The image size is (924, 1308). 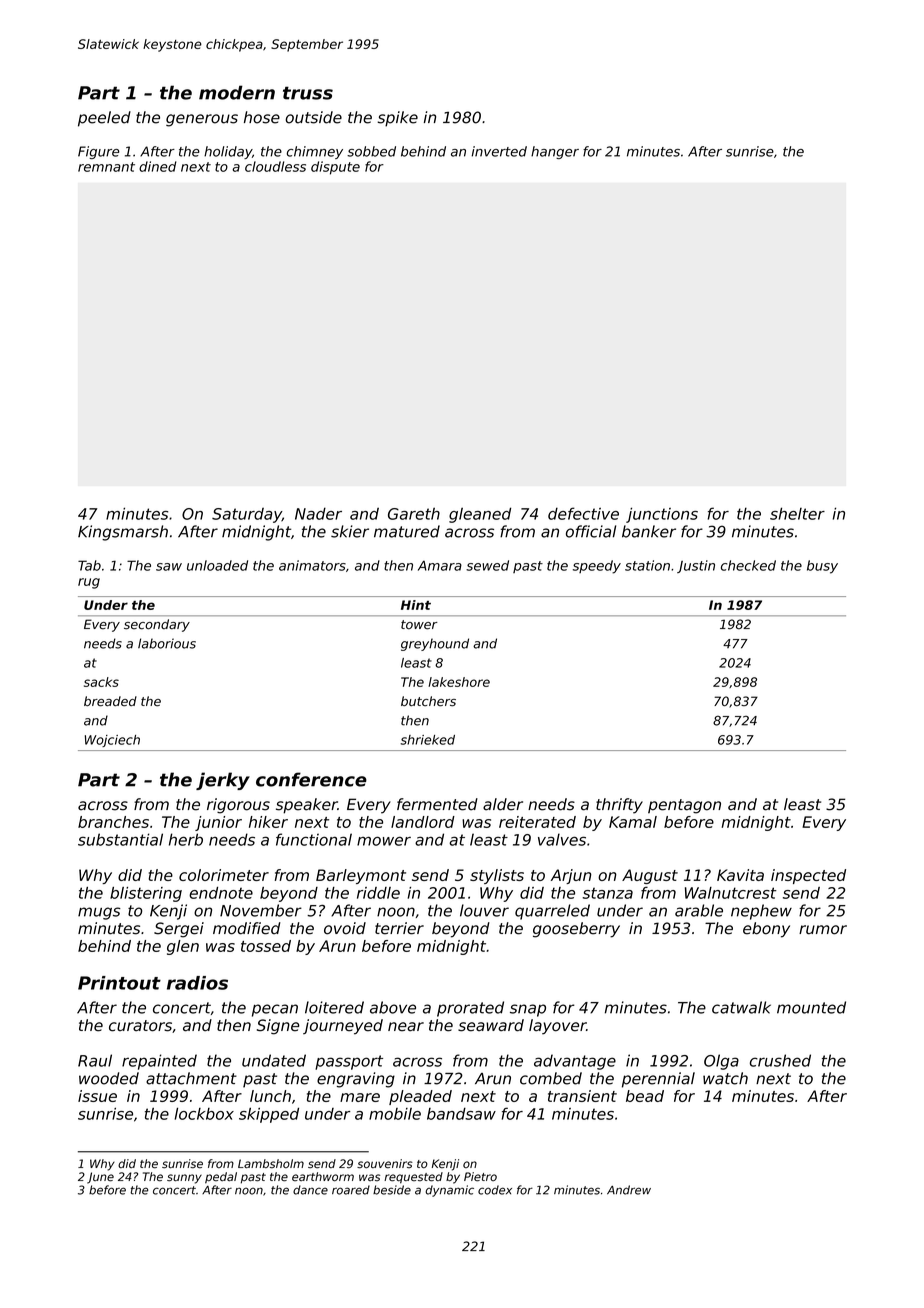 I want to click on butchers, so click(x=428, y=701).
